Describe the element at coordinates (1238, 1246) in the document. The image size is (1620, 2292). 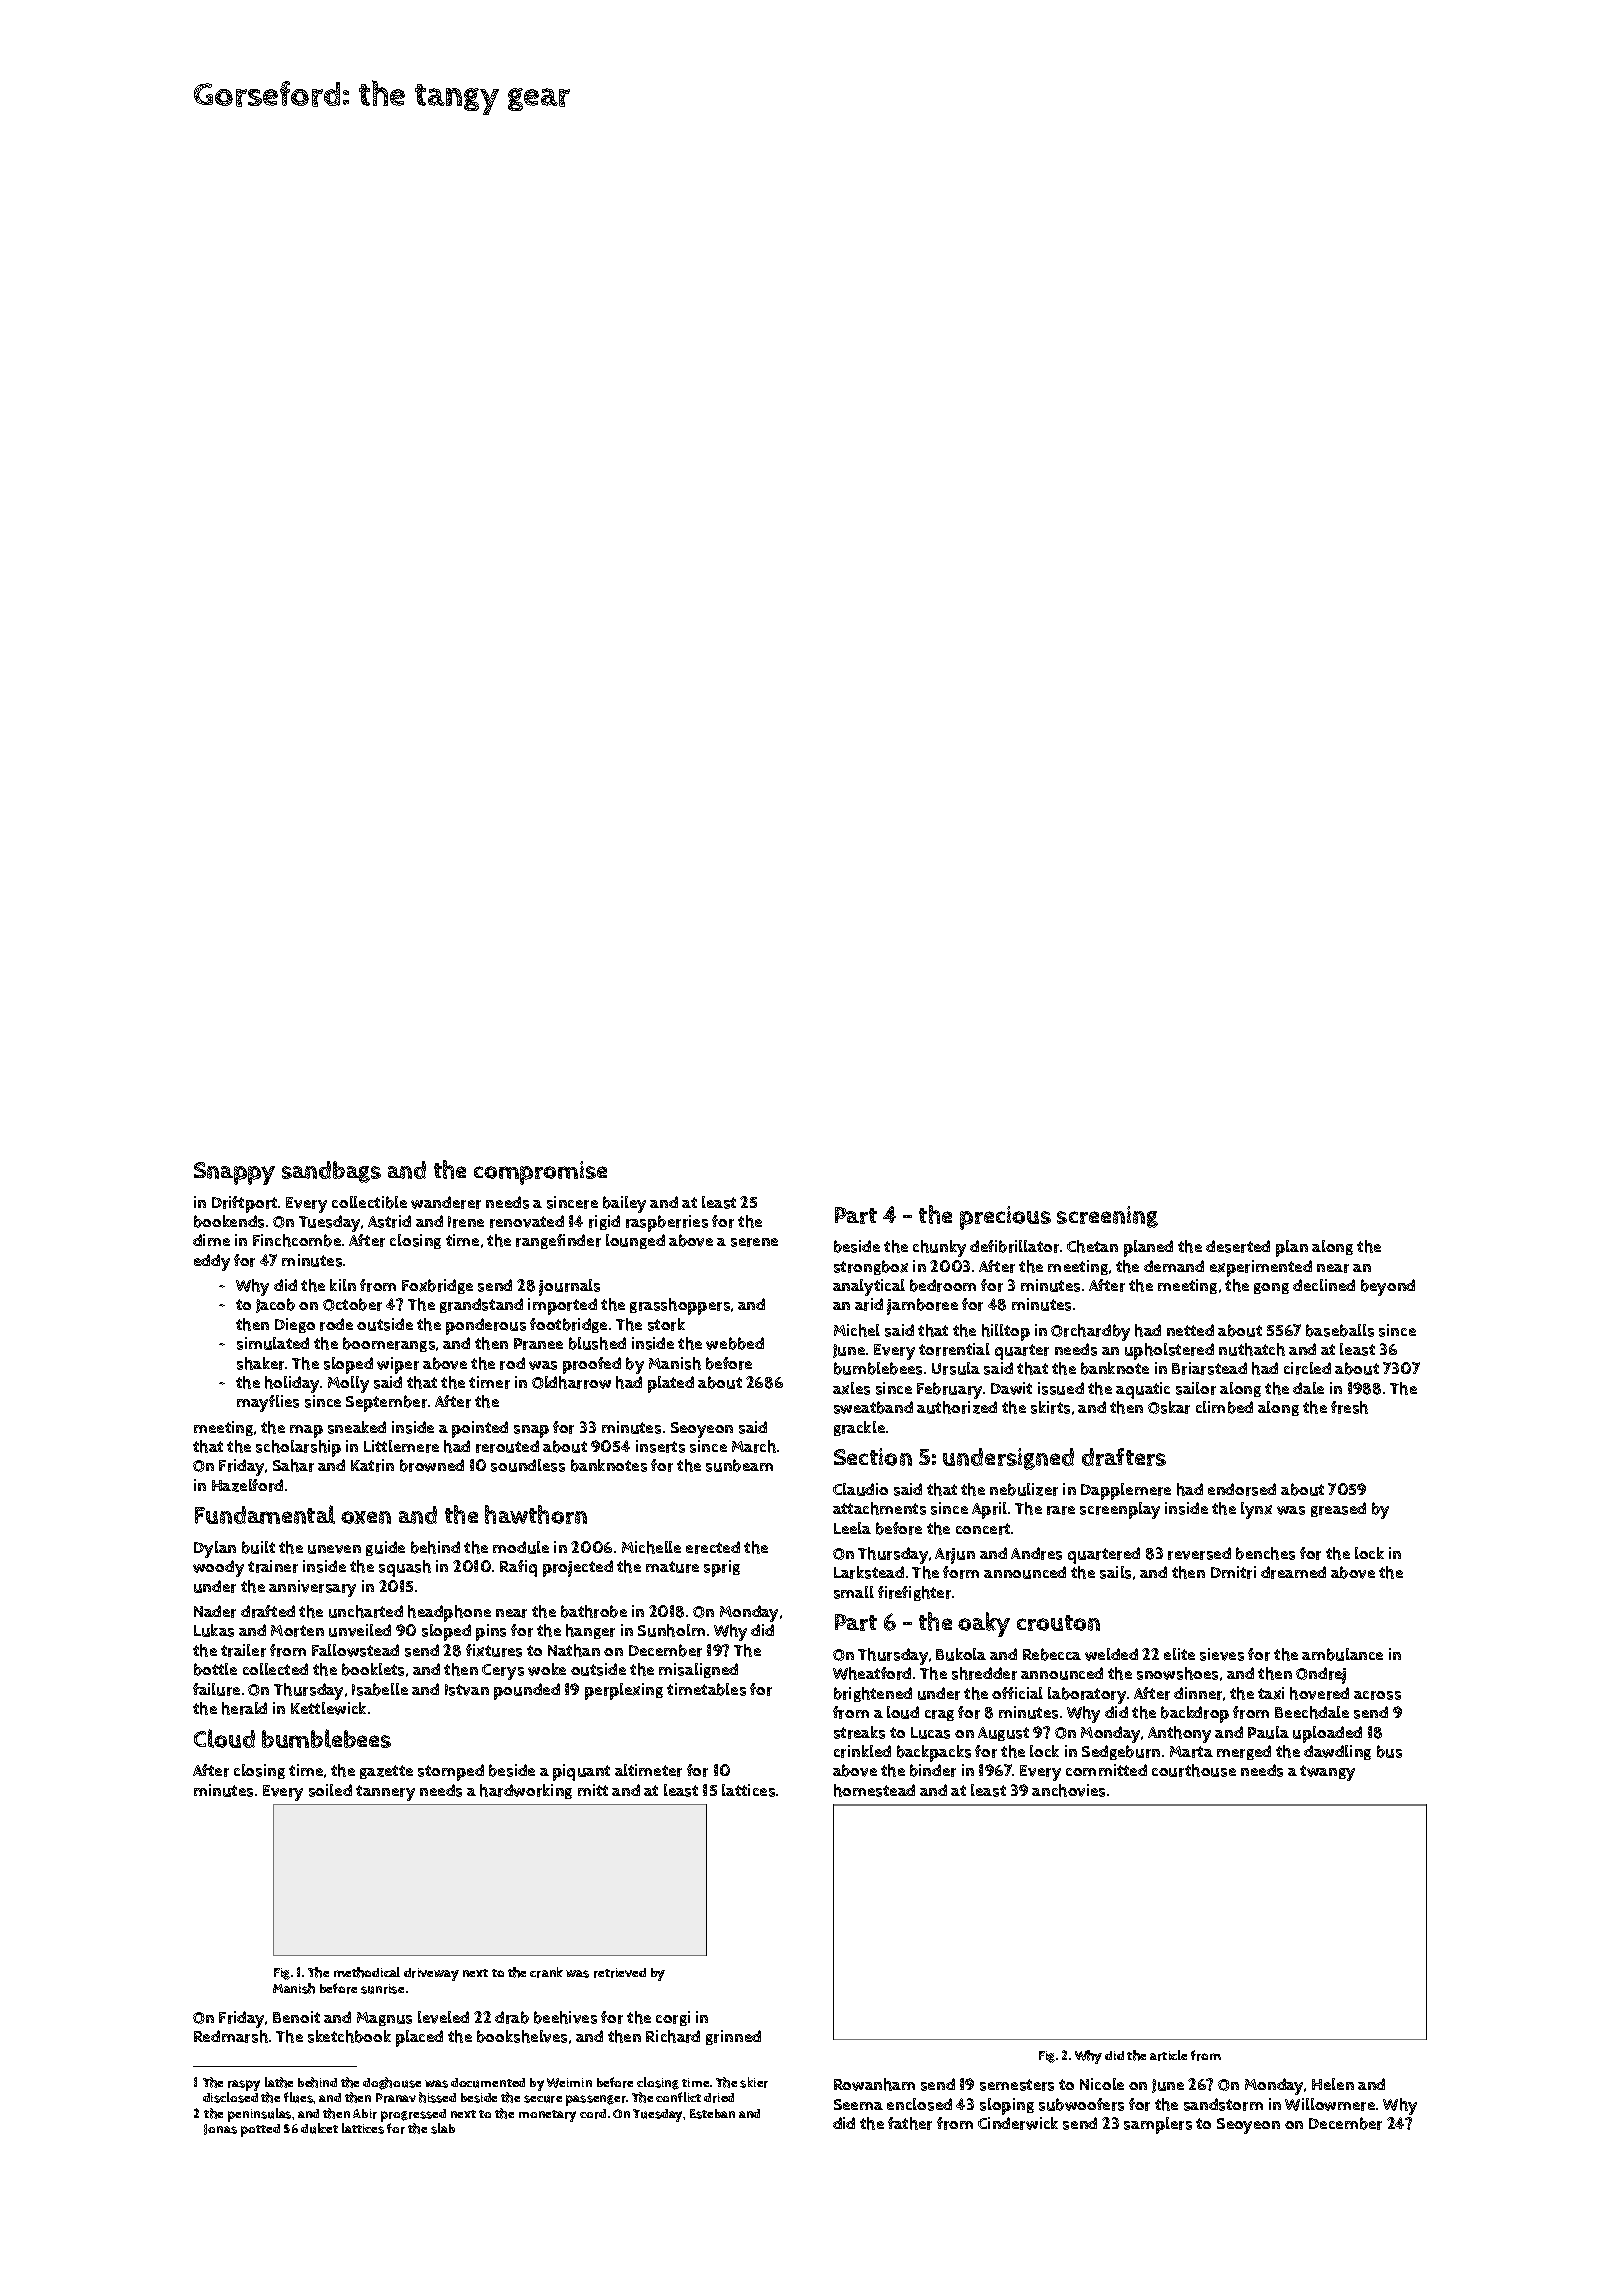
I see `deserted` at that location.
